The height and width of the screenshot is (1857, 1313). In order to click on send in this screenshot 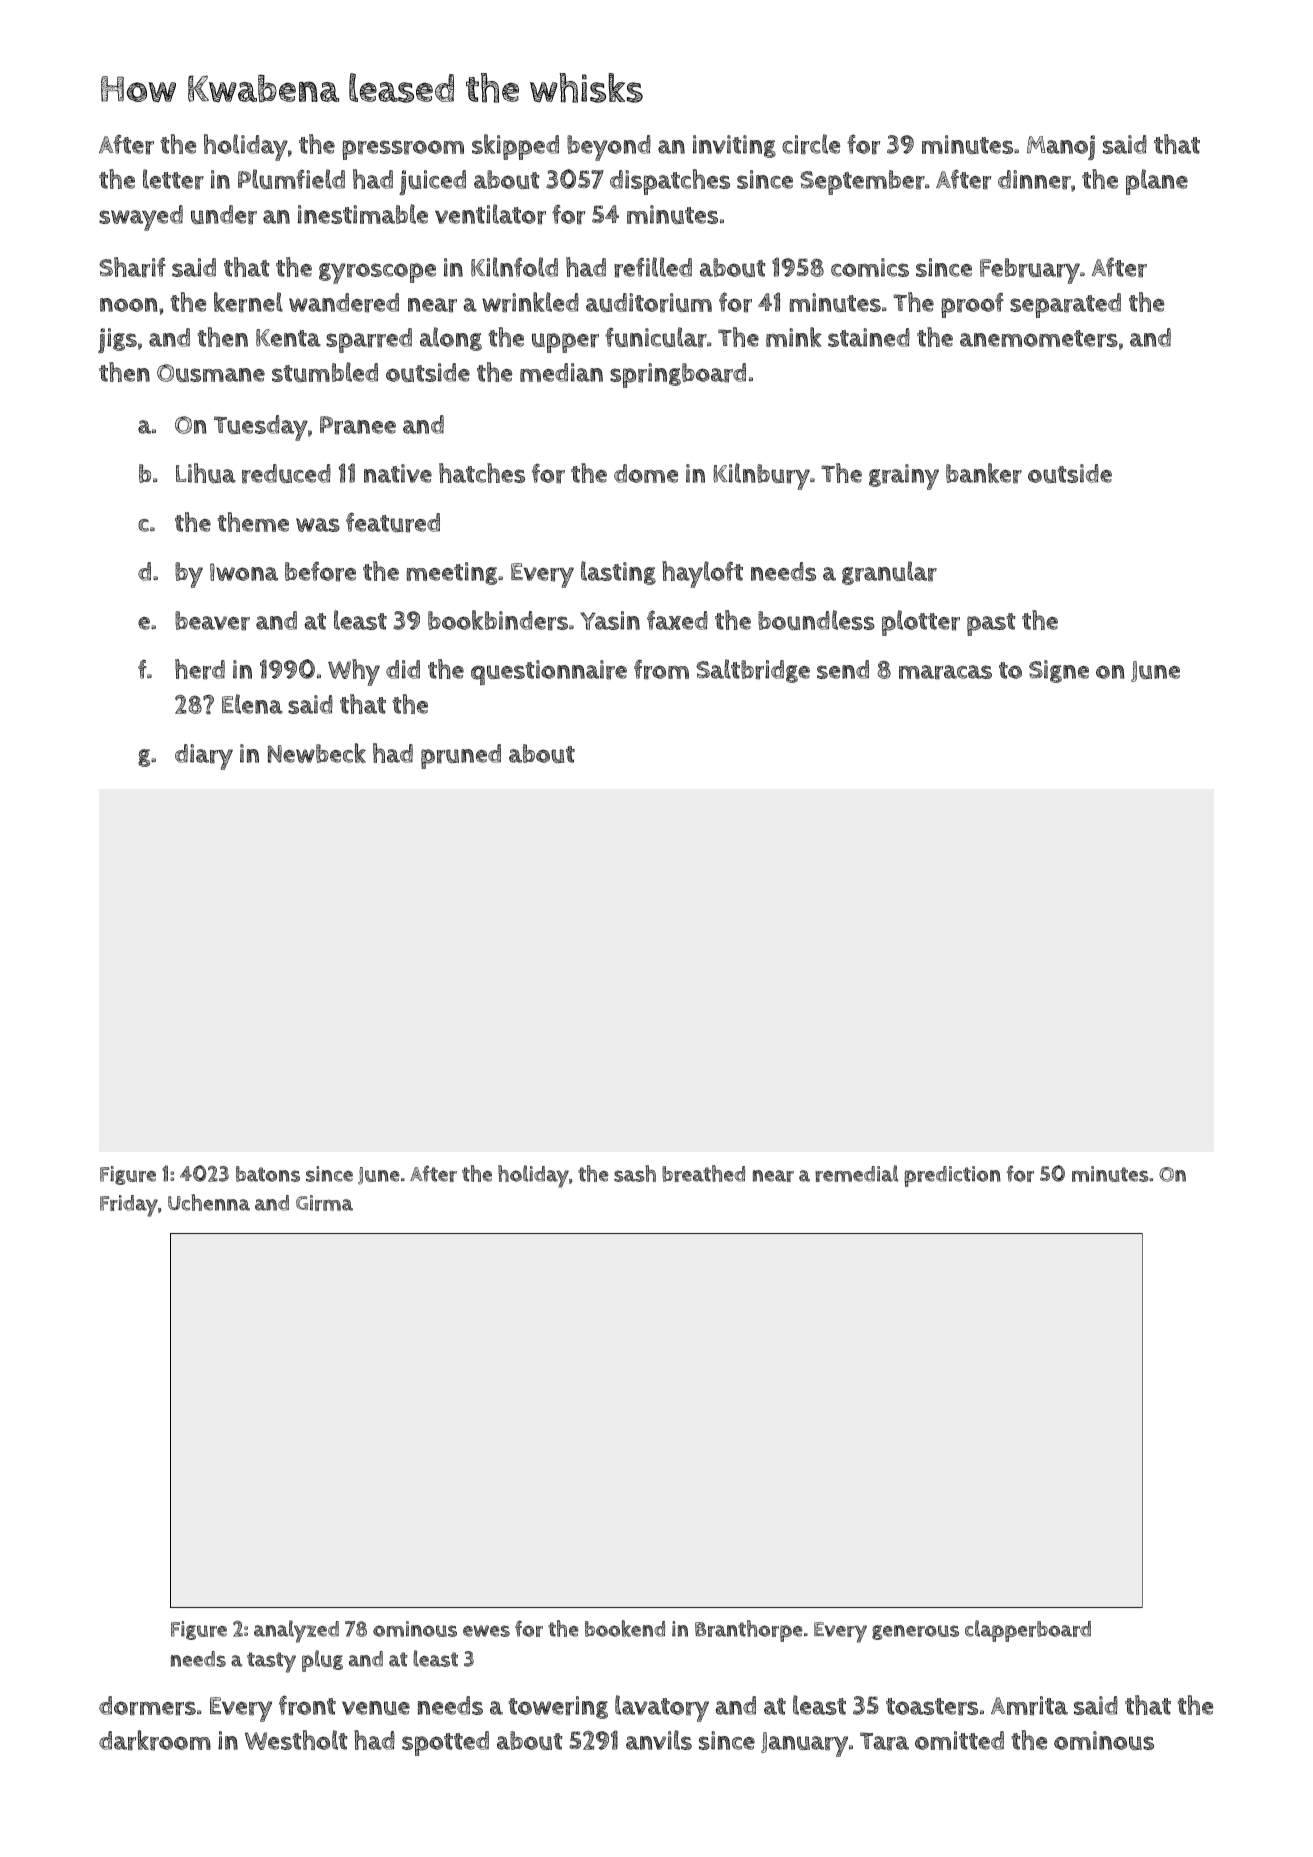, I will do `click(843, 669)`.
